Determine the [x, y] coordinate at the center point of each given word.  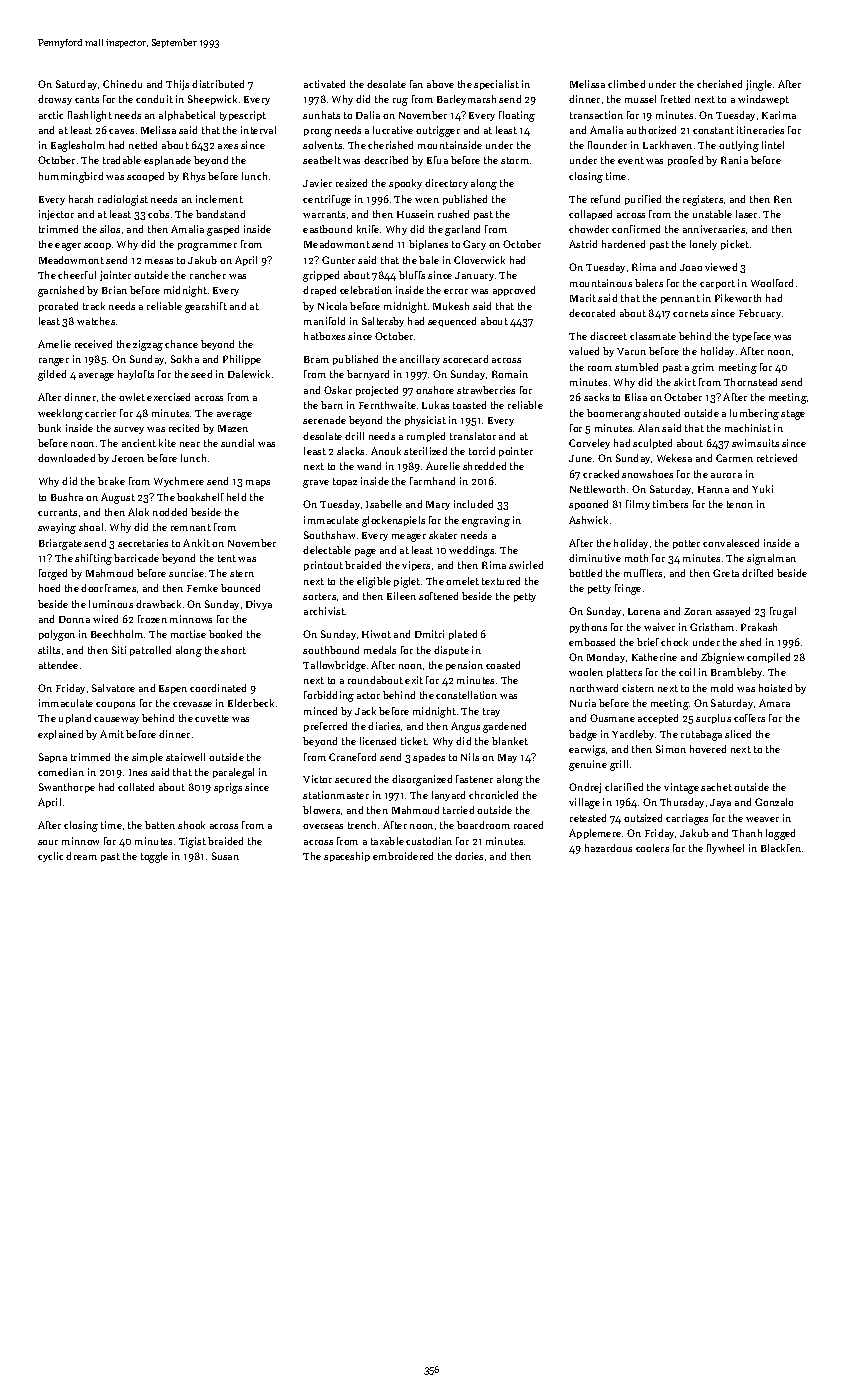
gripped [321, 276]
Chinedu [122, 84]
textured [501, 581]
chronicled [493, 795]
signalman [771, 559]
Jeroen [128, 458]
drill [354, 436]
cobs [158, 214]
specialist [496, 85]
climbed [626, 84]
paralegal [233, 773]
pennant [680, 299]
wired [105, 619]
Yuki [762, 489]
